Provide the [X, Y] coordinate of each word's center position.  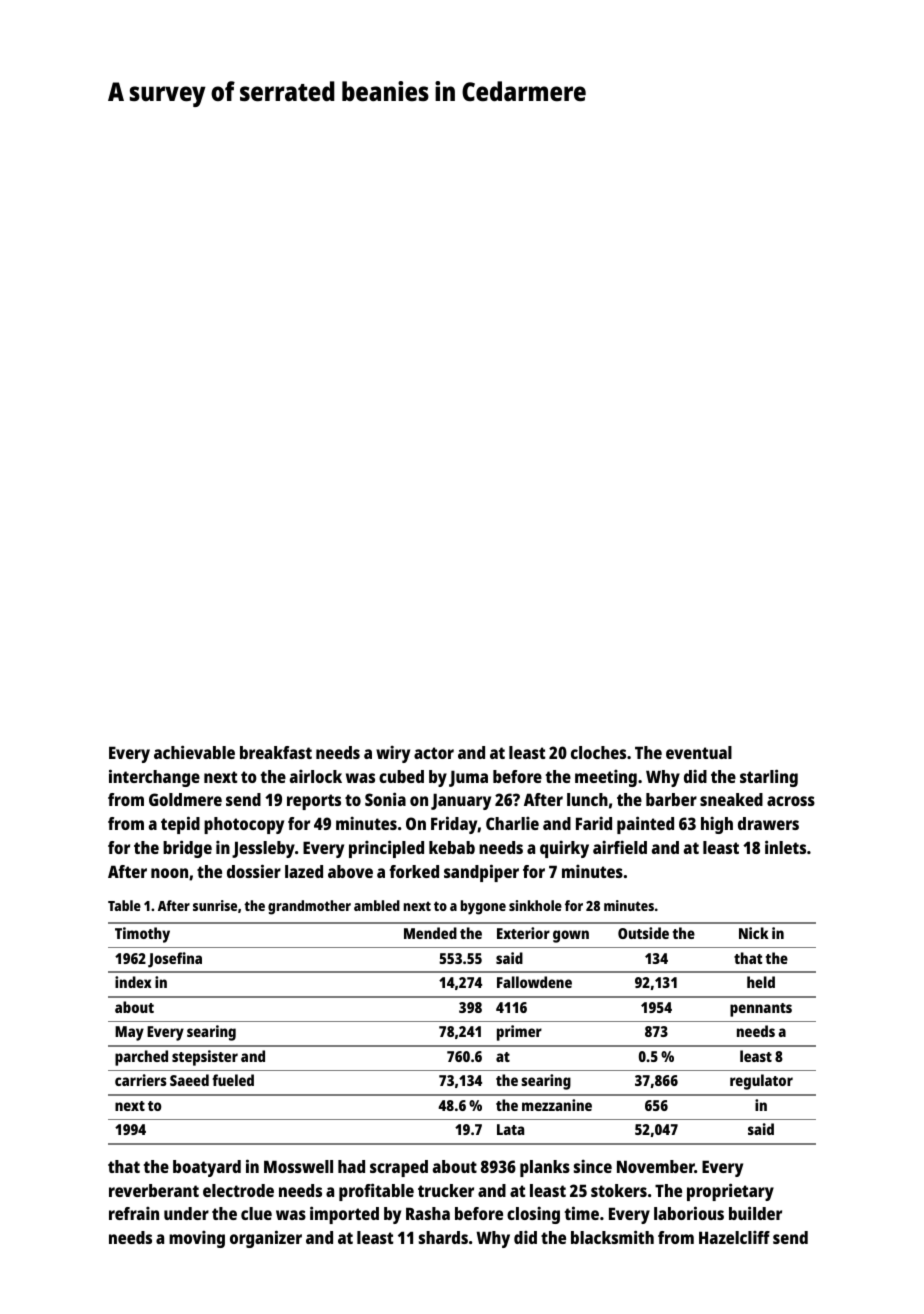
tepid [180, 825]
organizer [266, 1239]
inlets [785, 847]
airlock [316, 776]
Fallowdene [534, 982]
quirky [564, 849]
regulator [761, 1082]
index [133, 982]
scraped [399, 1168]
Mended [430, 933]
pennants [761, 1010]
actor [434, 753]
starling [769, 778]
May [129, 1033]
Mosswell [298, 1166]
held [761, 982]
